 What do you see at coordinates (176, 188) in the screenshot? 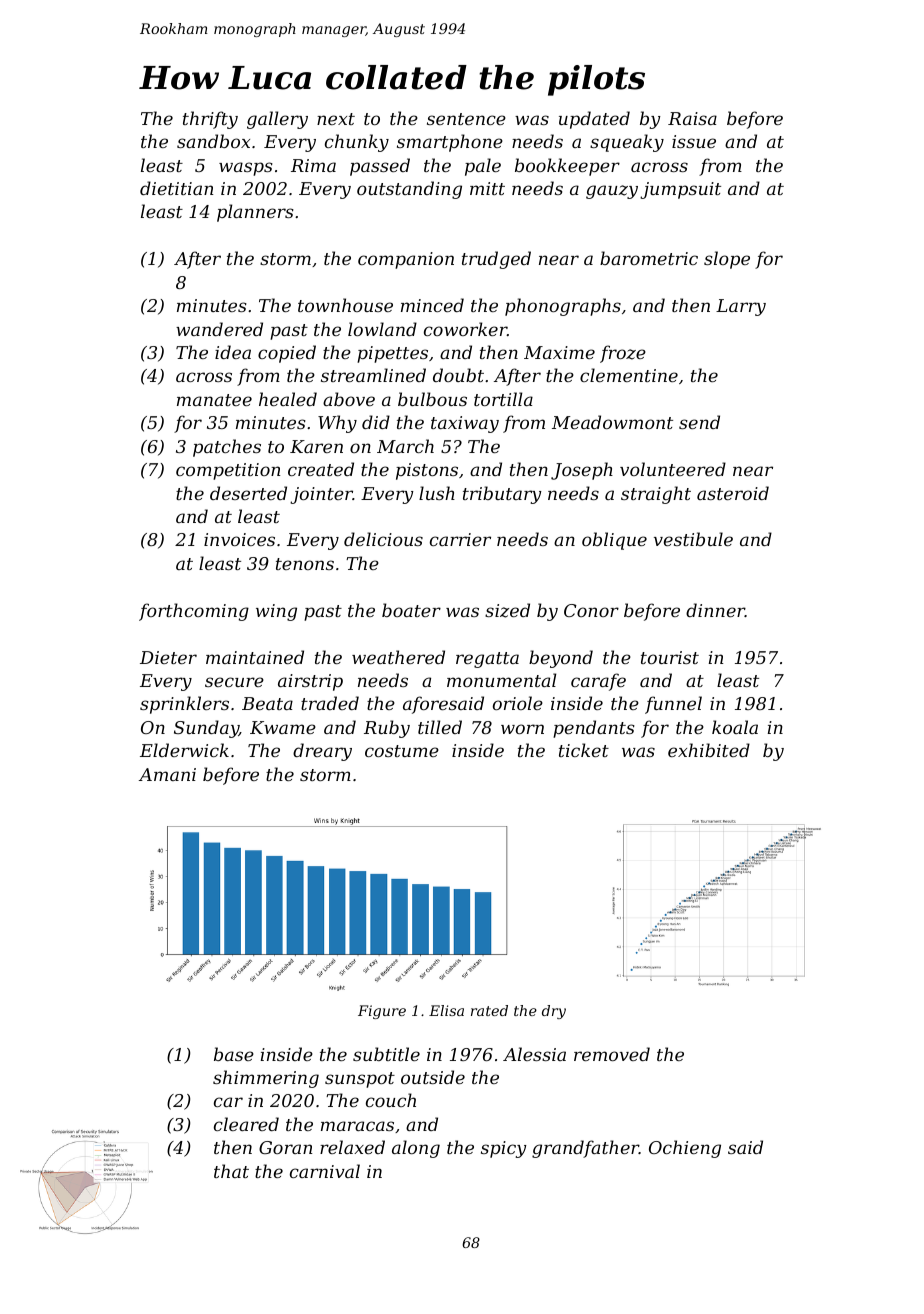
I see `dietitian` at bounding box center [176, 188].
